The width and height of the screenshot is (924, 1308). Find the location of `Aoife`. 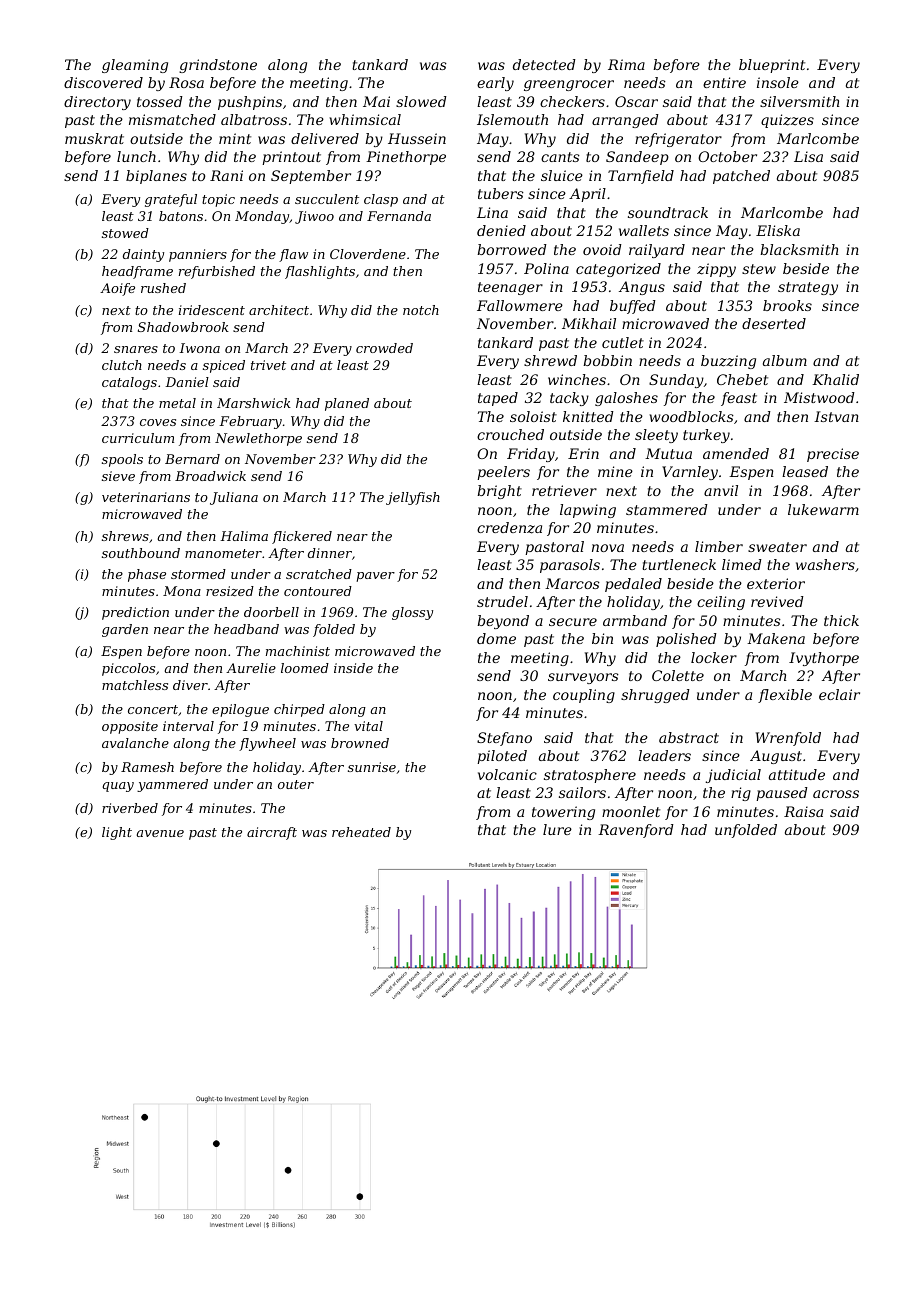

Aoife is located at coordinates (117, 289).
